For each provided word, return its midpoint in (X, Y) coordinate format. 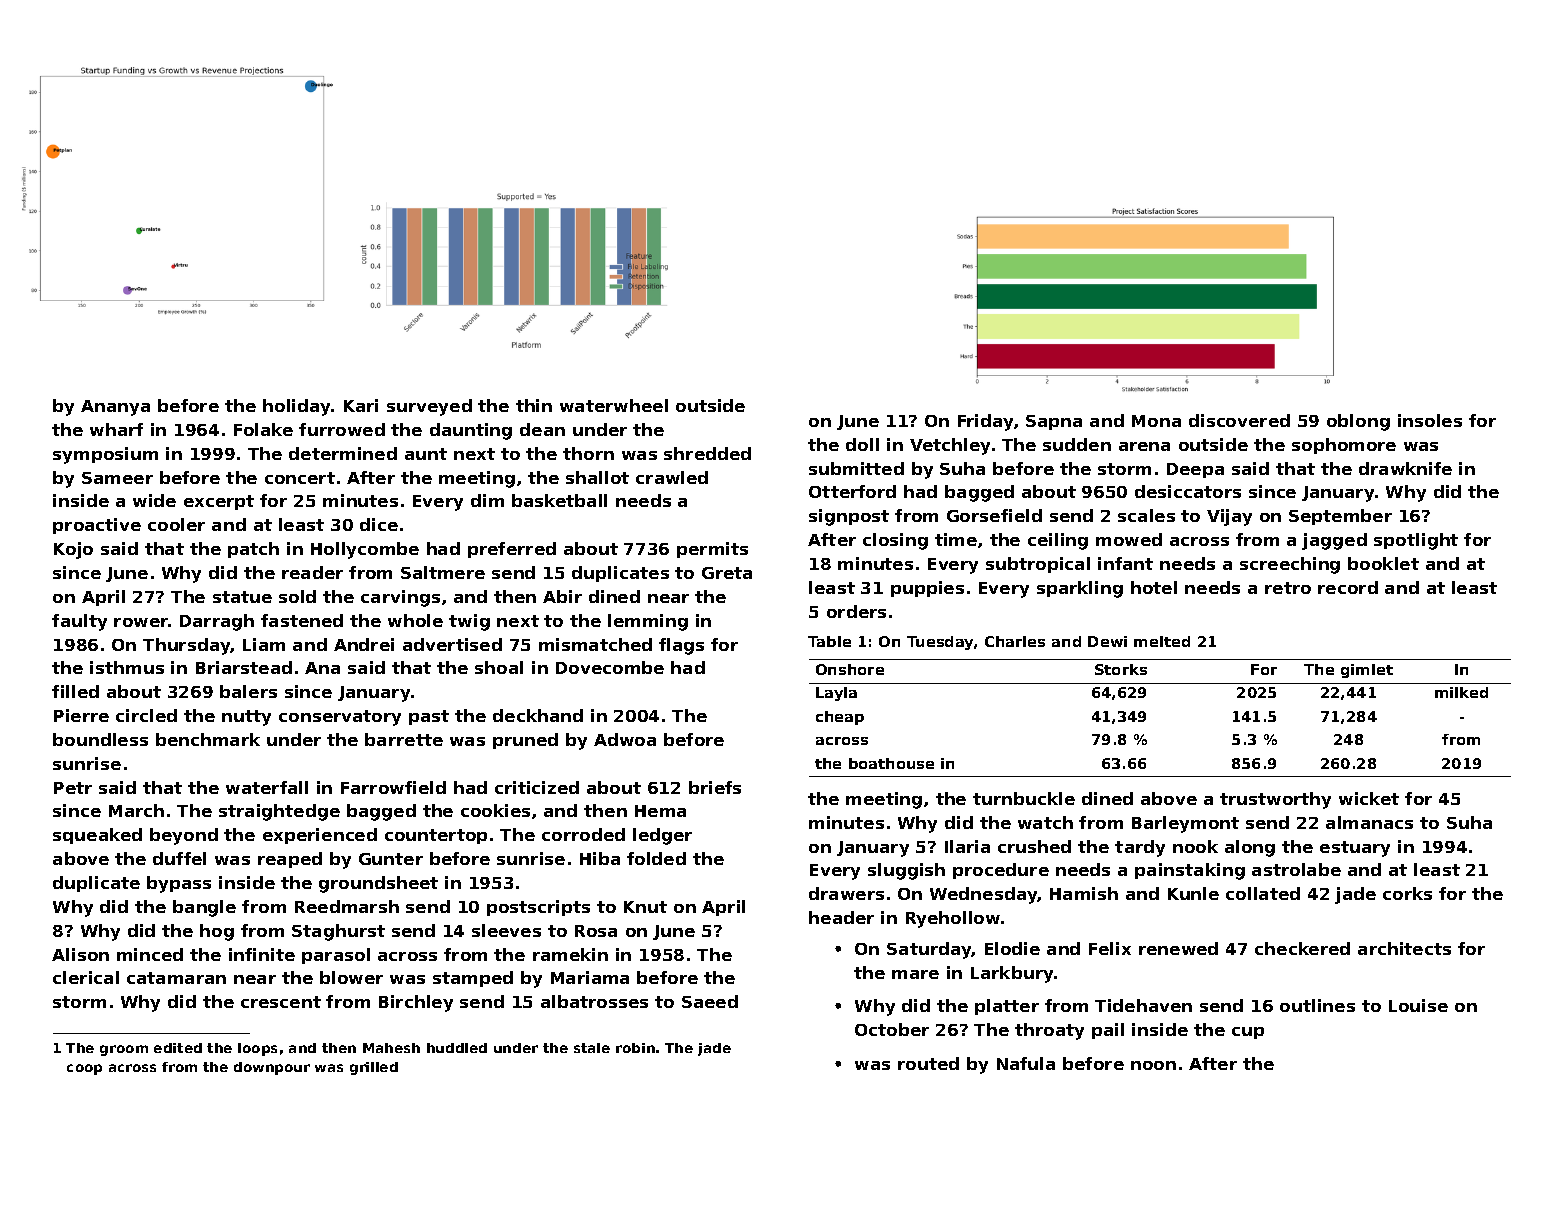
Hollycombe (365, 550)
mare (915, 974)
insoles (1430, 420)
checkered (1302, 948)
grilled (374, 1068)
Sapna (1054, 422)
